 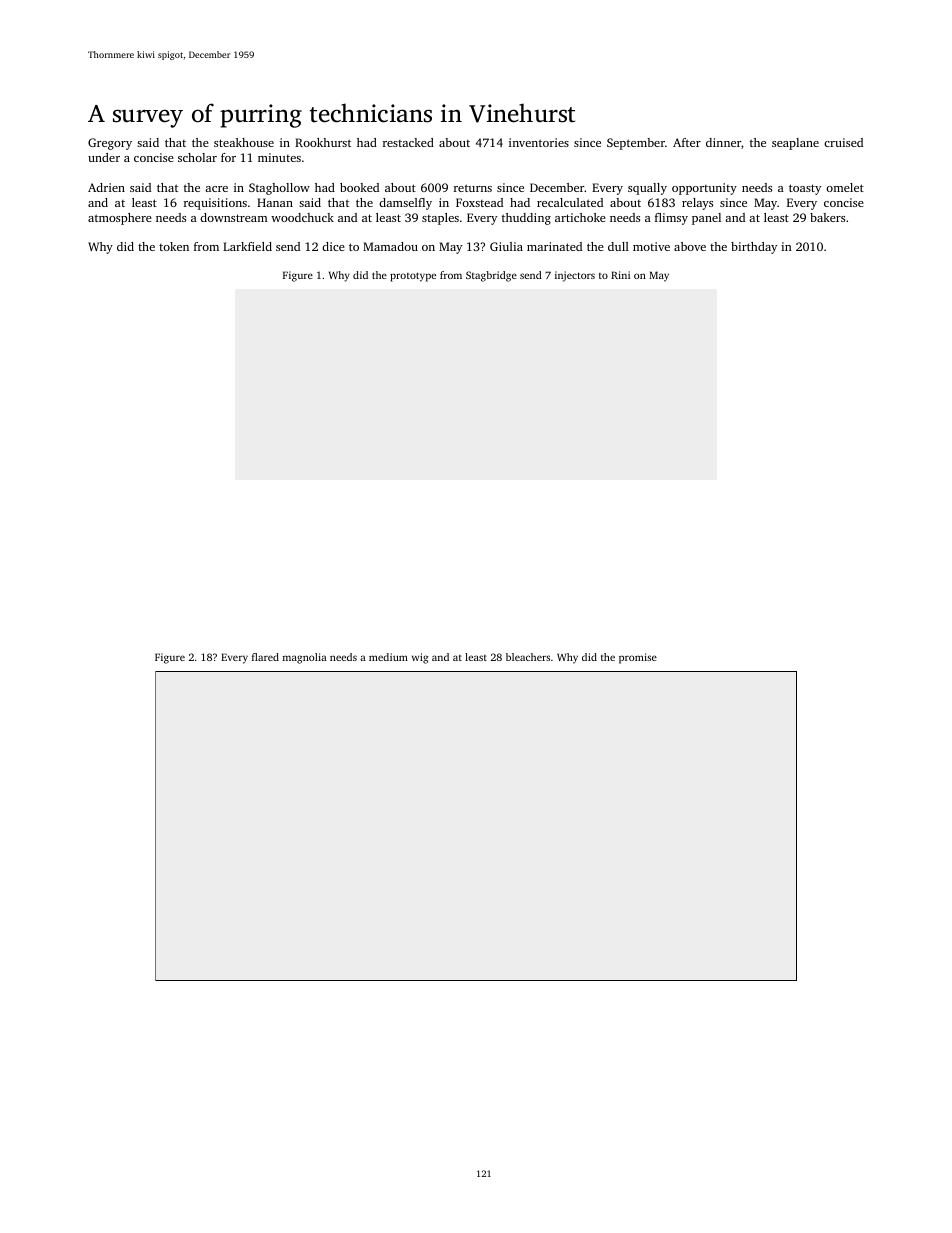 What do you see at coordinates (388, 657) in the screenshot?
I see `medium` at bounding box center [388, 657].
